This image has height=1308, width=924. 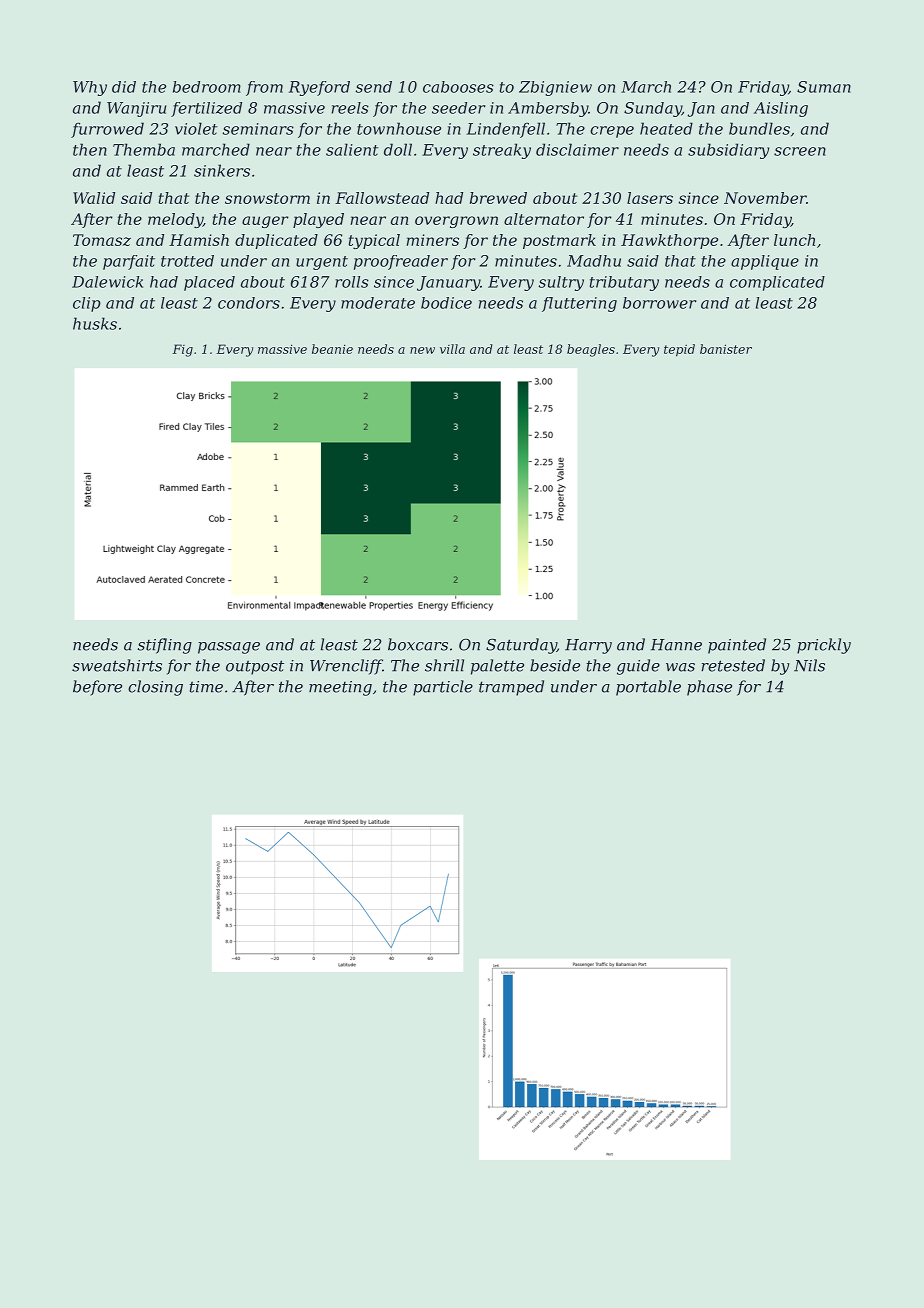 I want to click on villa, so click(x=452, y=349).
